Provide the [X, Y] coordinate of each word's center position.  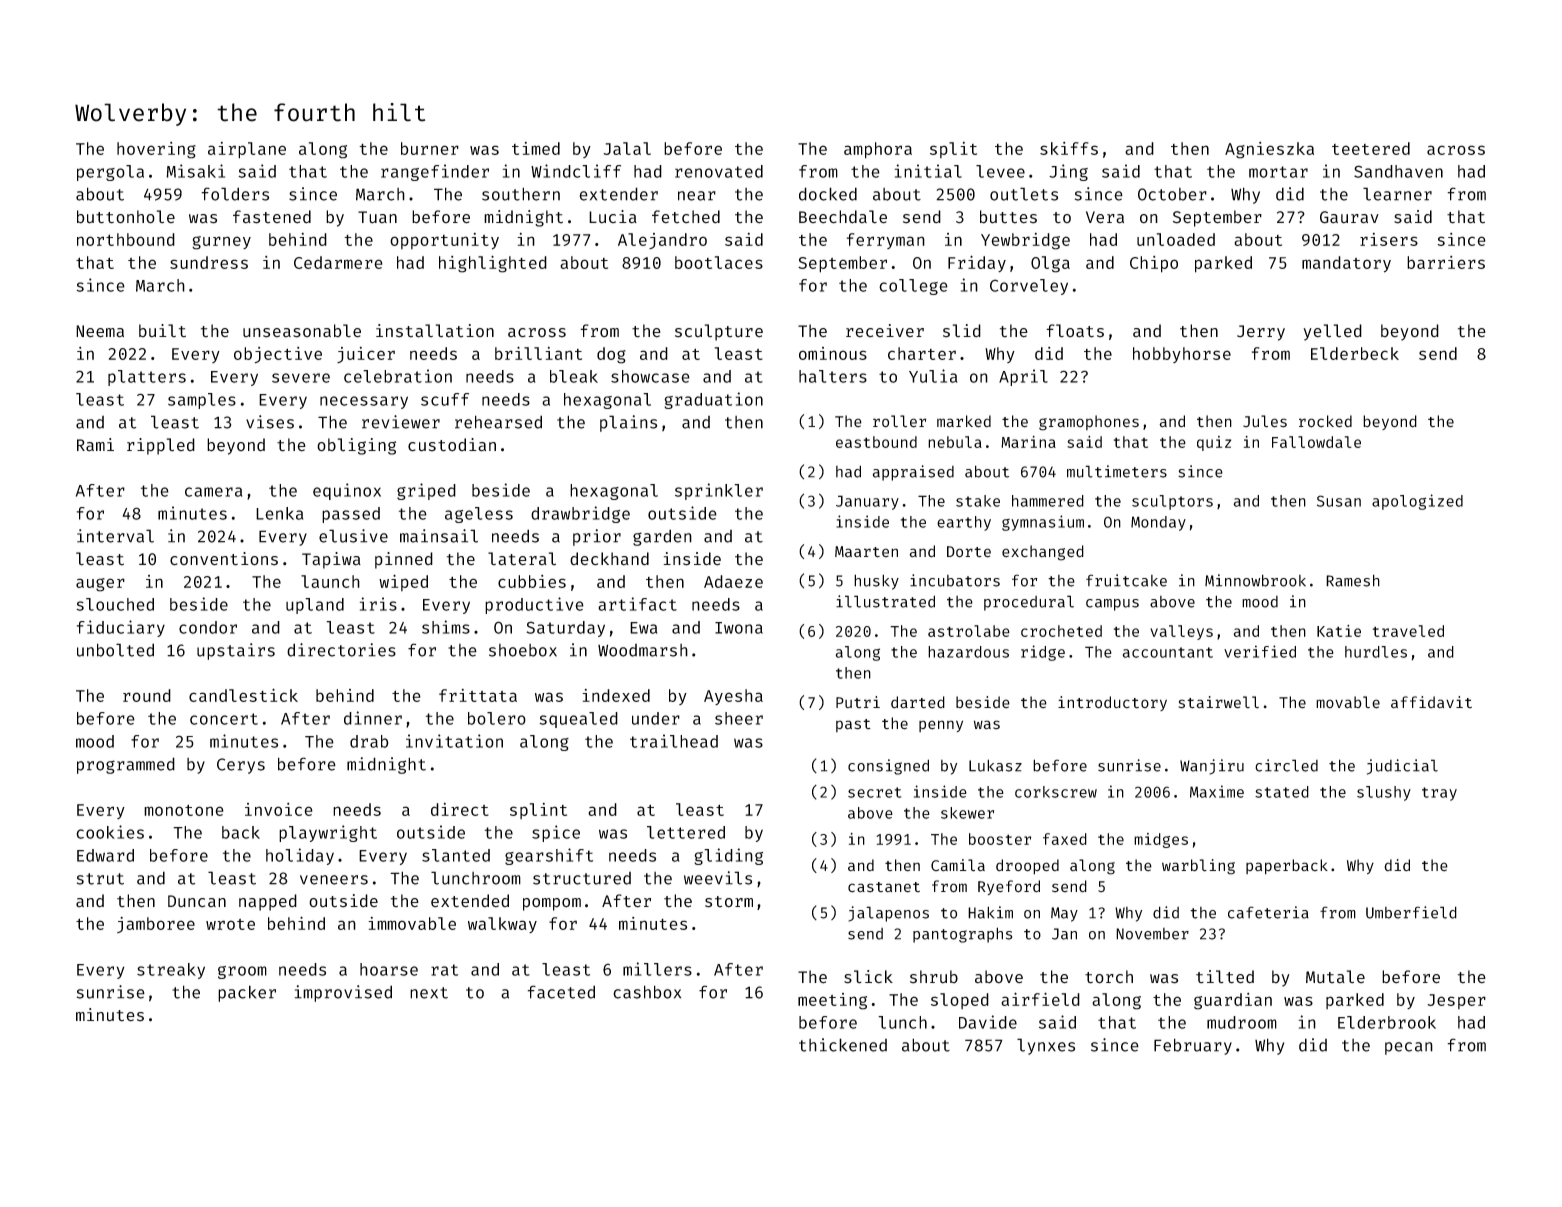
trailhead [674, 741]
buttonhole [126, 217]
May [1064, 914]
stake [978, 501]
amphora [878, 150]
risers [1389, 239]
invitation [454, 741]
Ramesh [1353, 580]
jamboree [156, 925]
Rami [95, 445]
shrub [934, 977]
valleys [1181, 632]
